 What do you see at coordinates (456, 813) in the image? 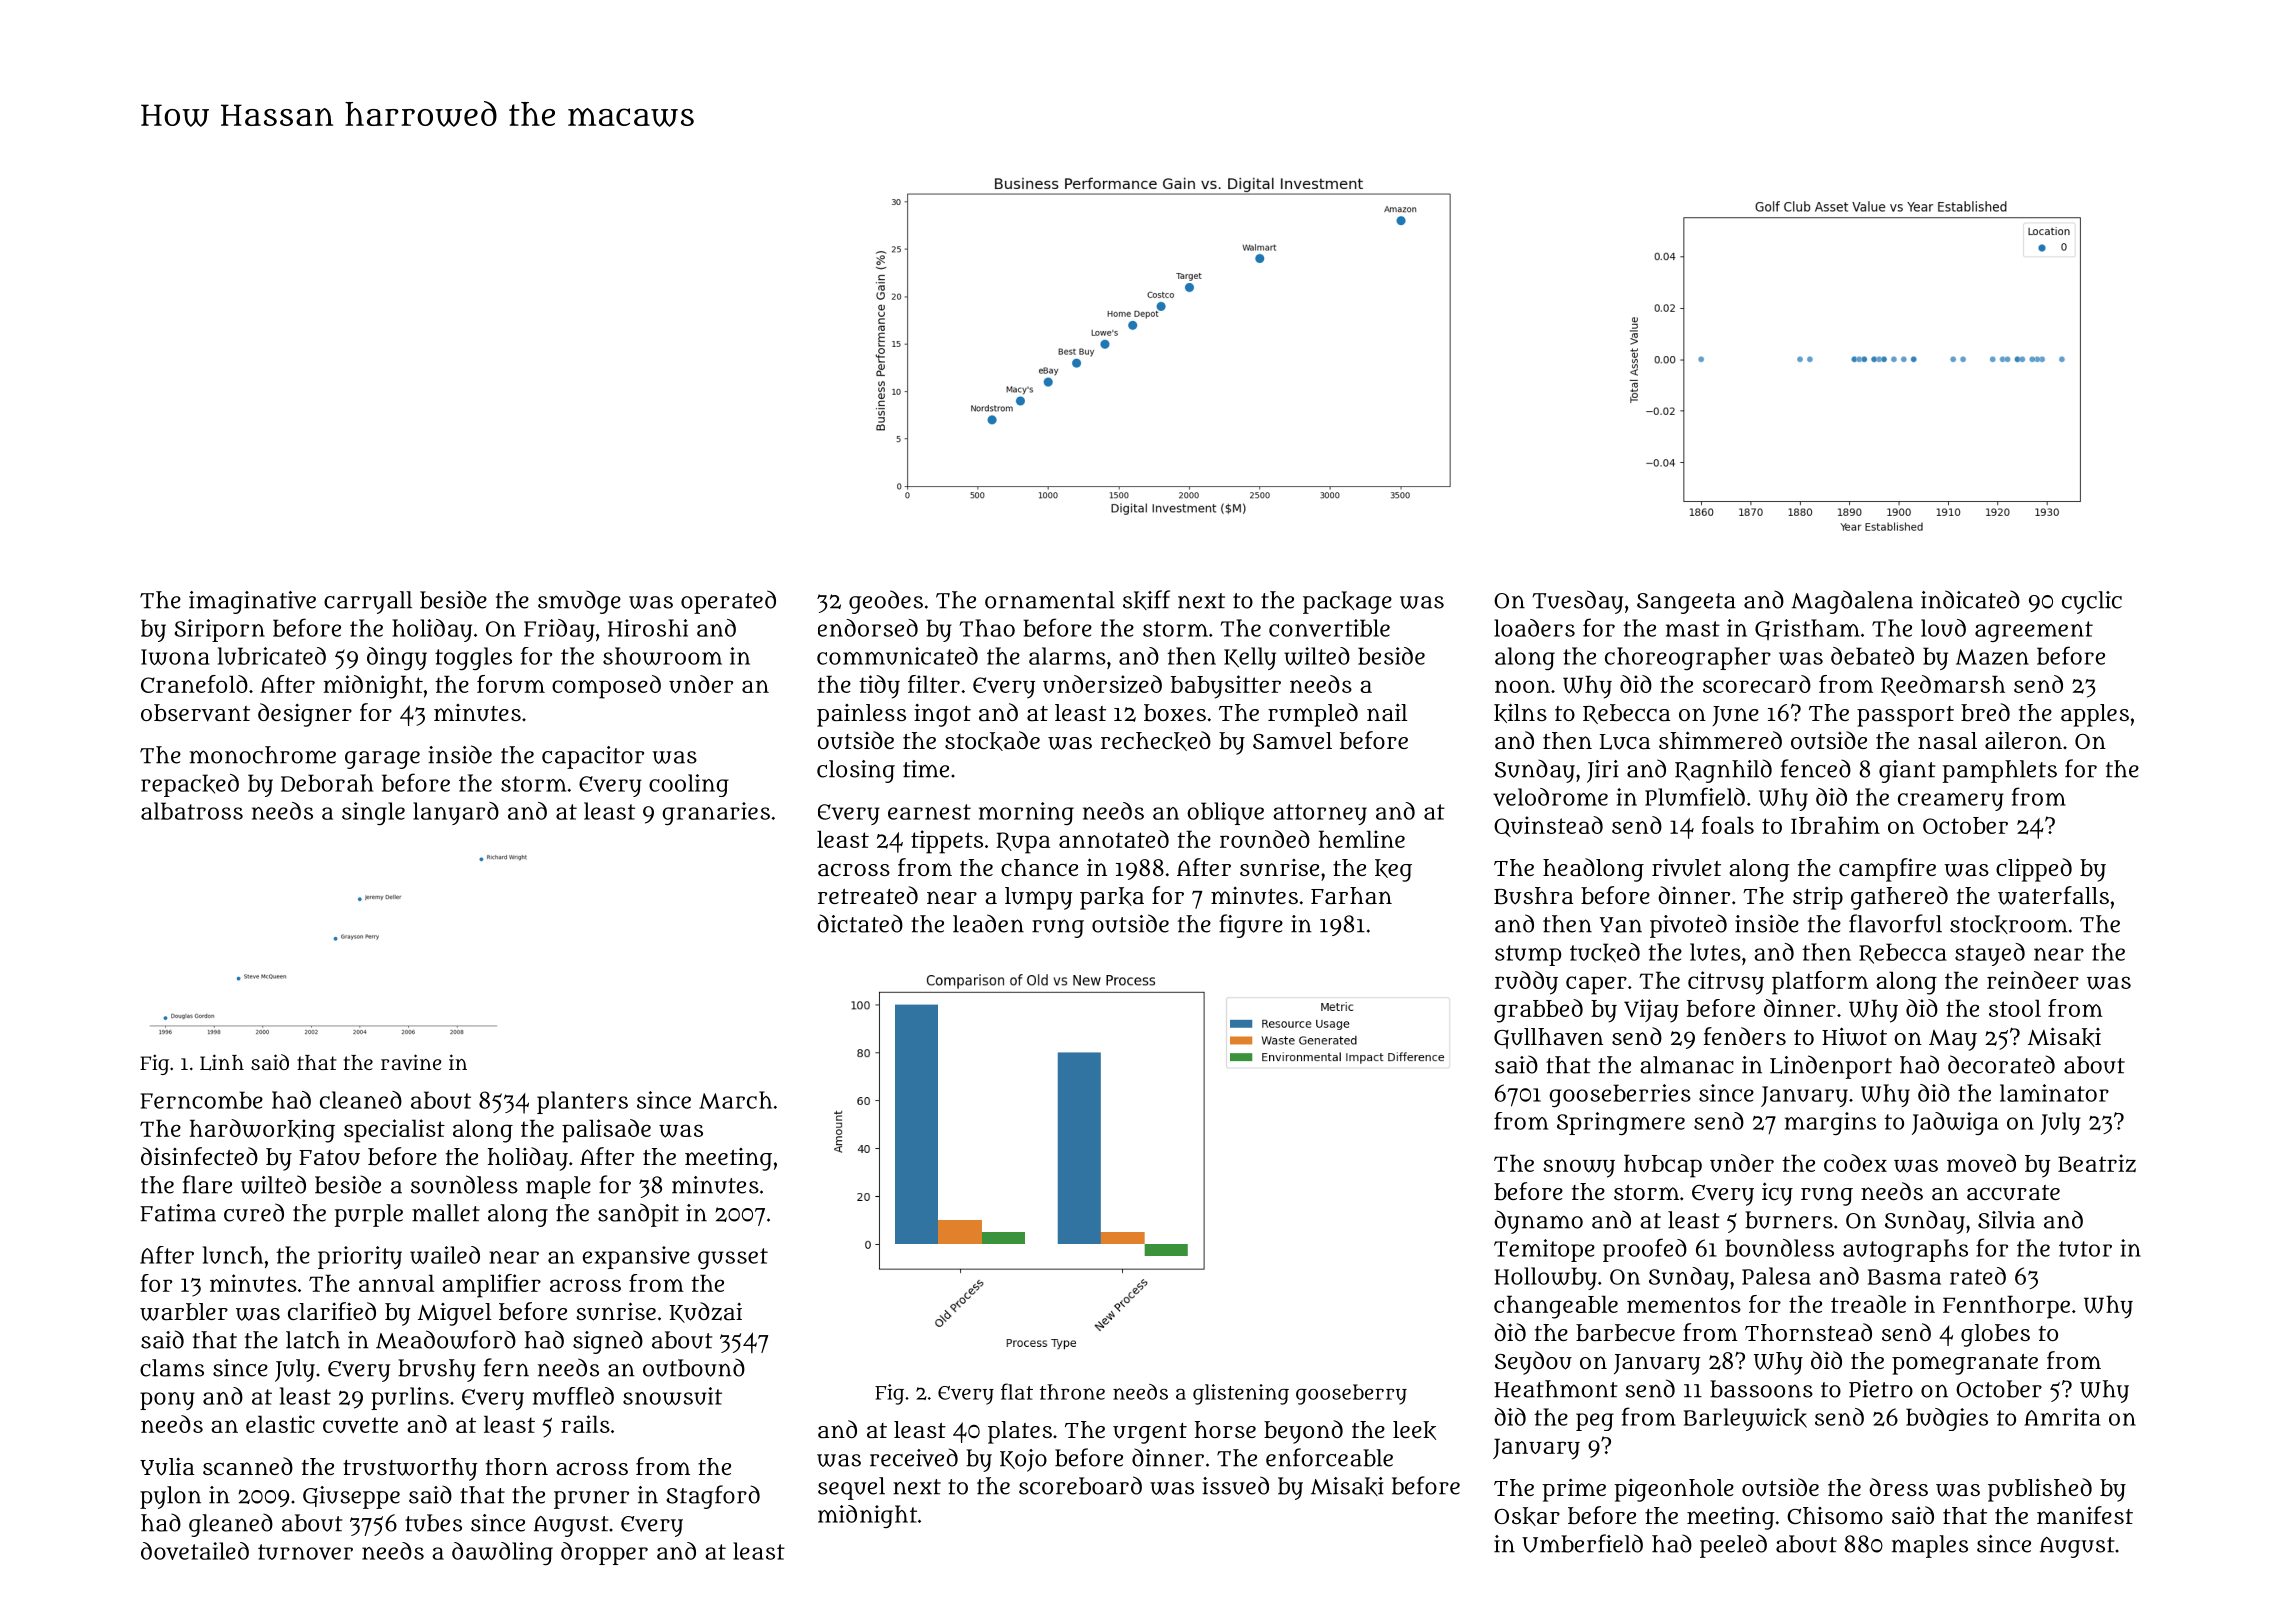
I see `lanyard` at bounding box center [456, 813].
